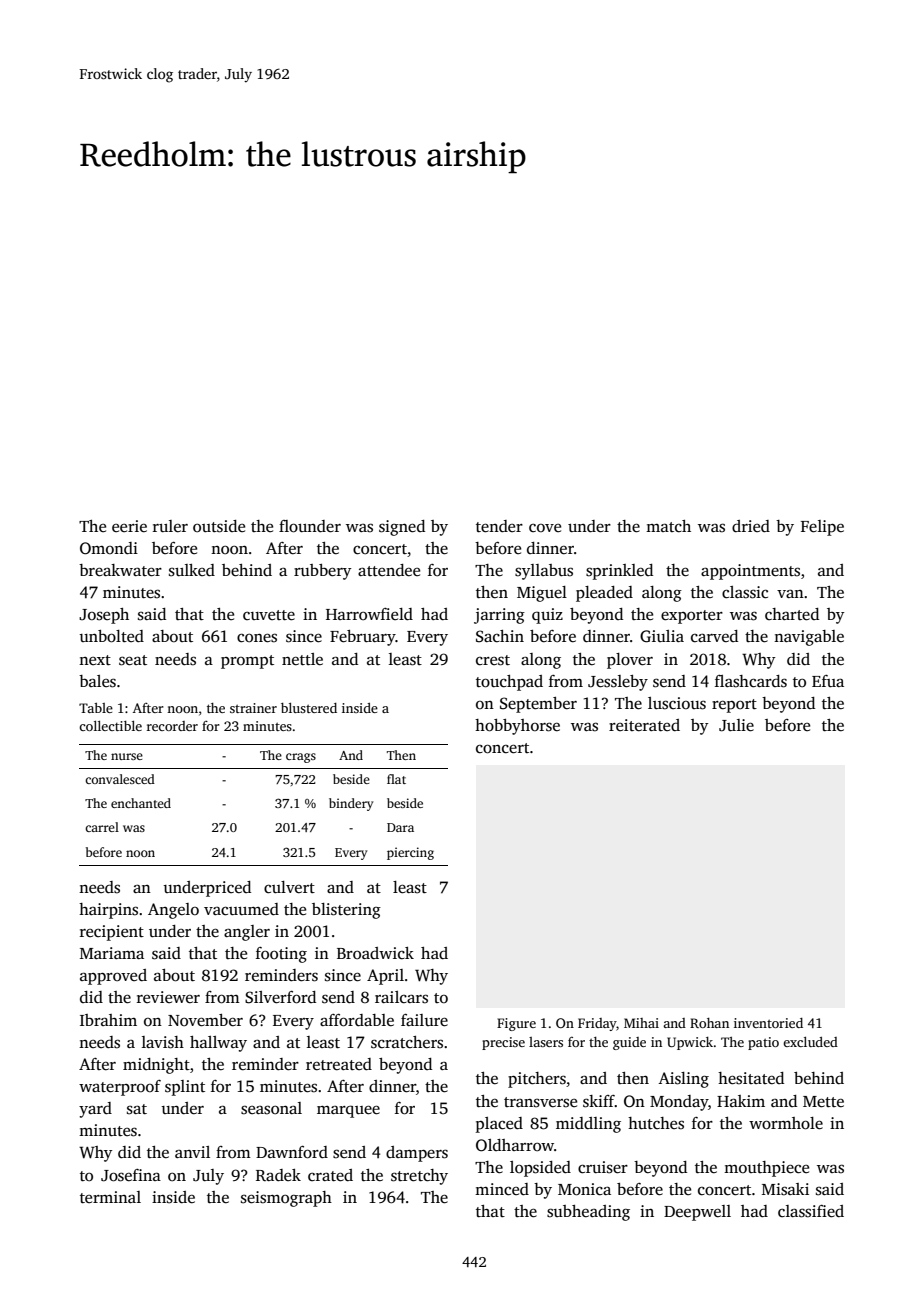  I want to click on crest, so click(493, 660).
